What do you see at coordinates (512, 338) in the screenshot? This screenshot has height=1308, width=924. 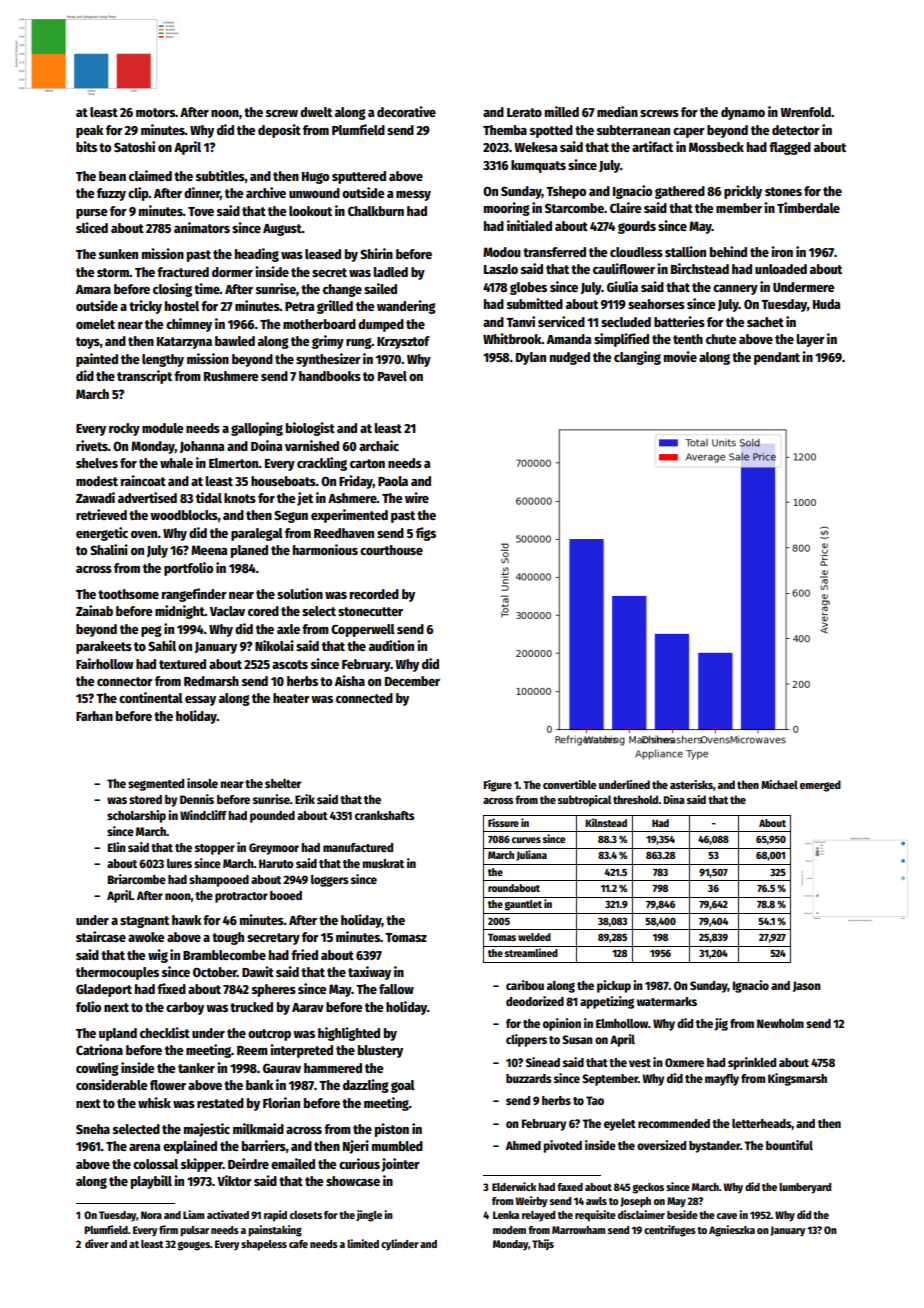 I see `Whitbrook` at bounding box center [512, 338].
